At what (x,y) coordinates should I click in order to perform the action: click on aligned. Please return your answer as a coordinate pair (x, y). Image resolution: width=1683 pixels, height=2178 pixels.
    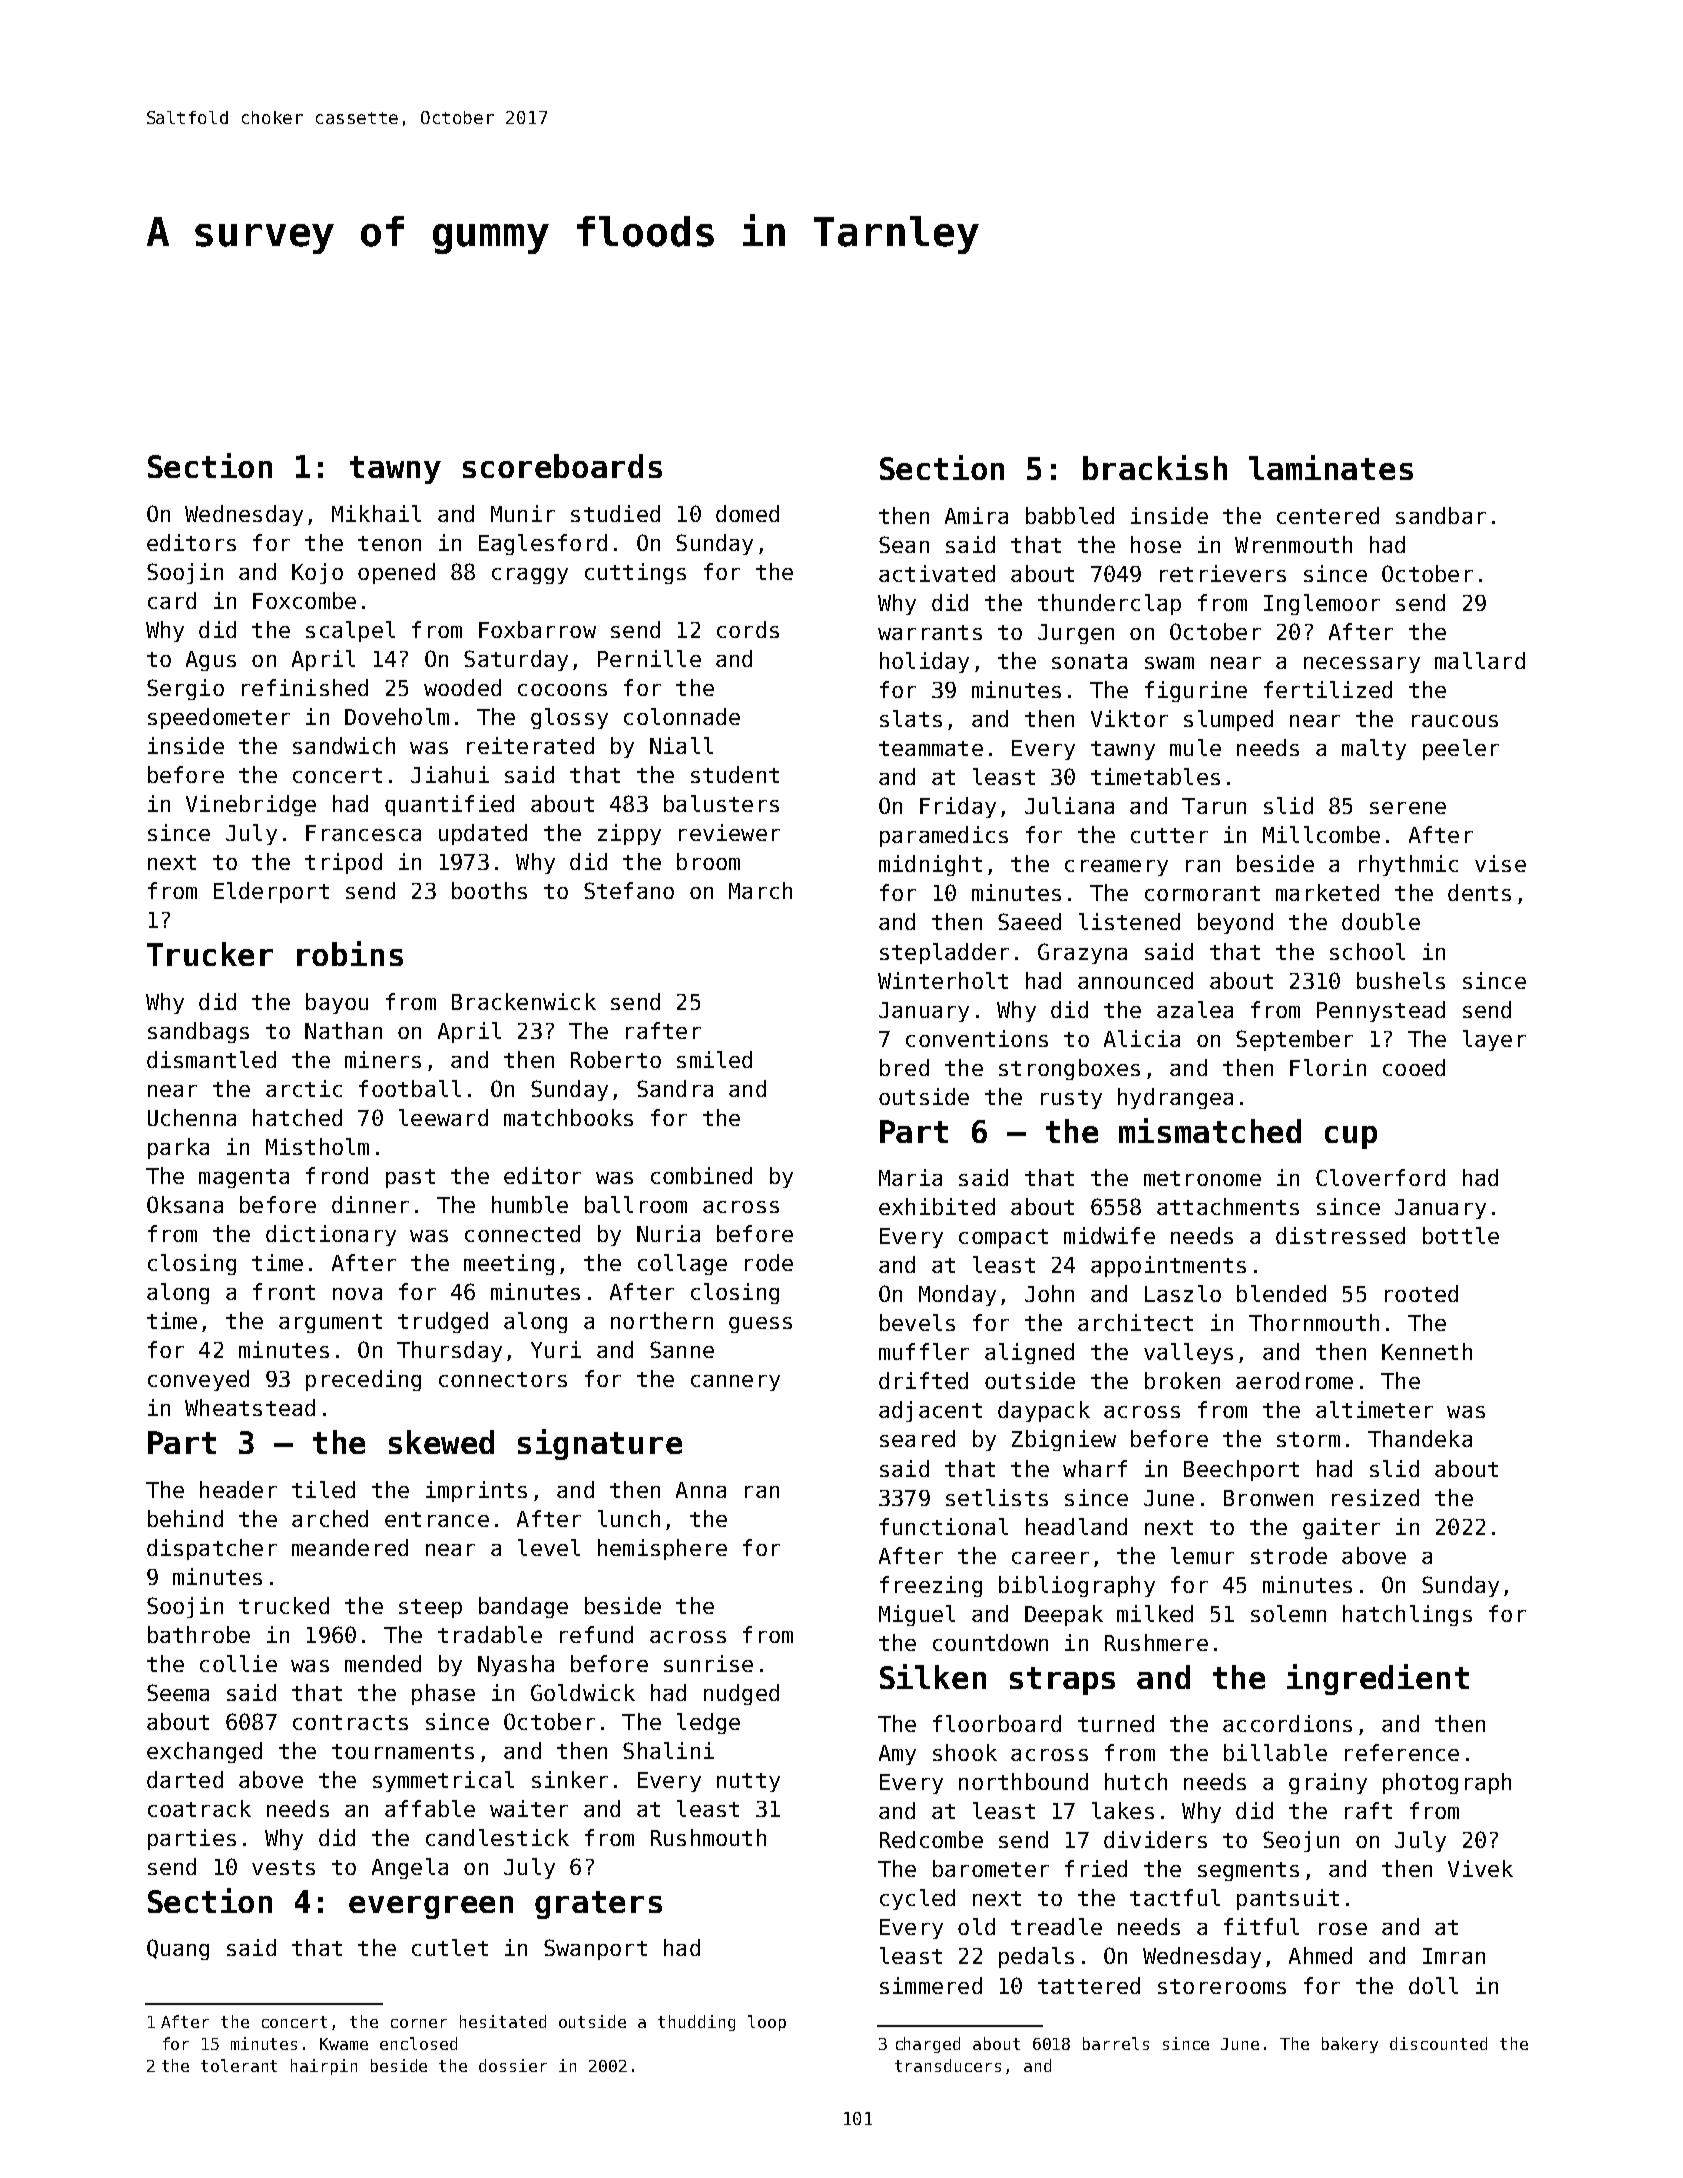
    Looking at the image, I should click on (1029, 1353).
